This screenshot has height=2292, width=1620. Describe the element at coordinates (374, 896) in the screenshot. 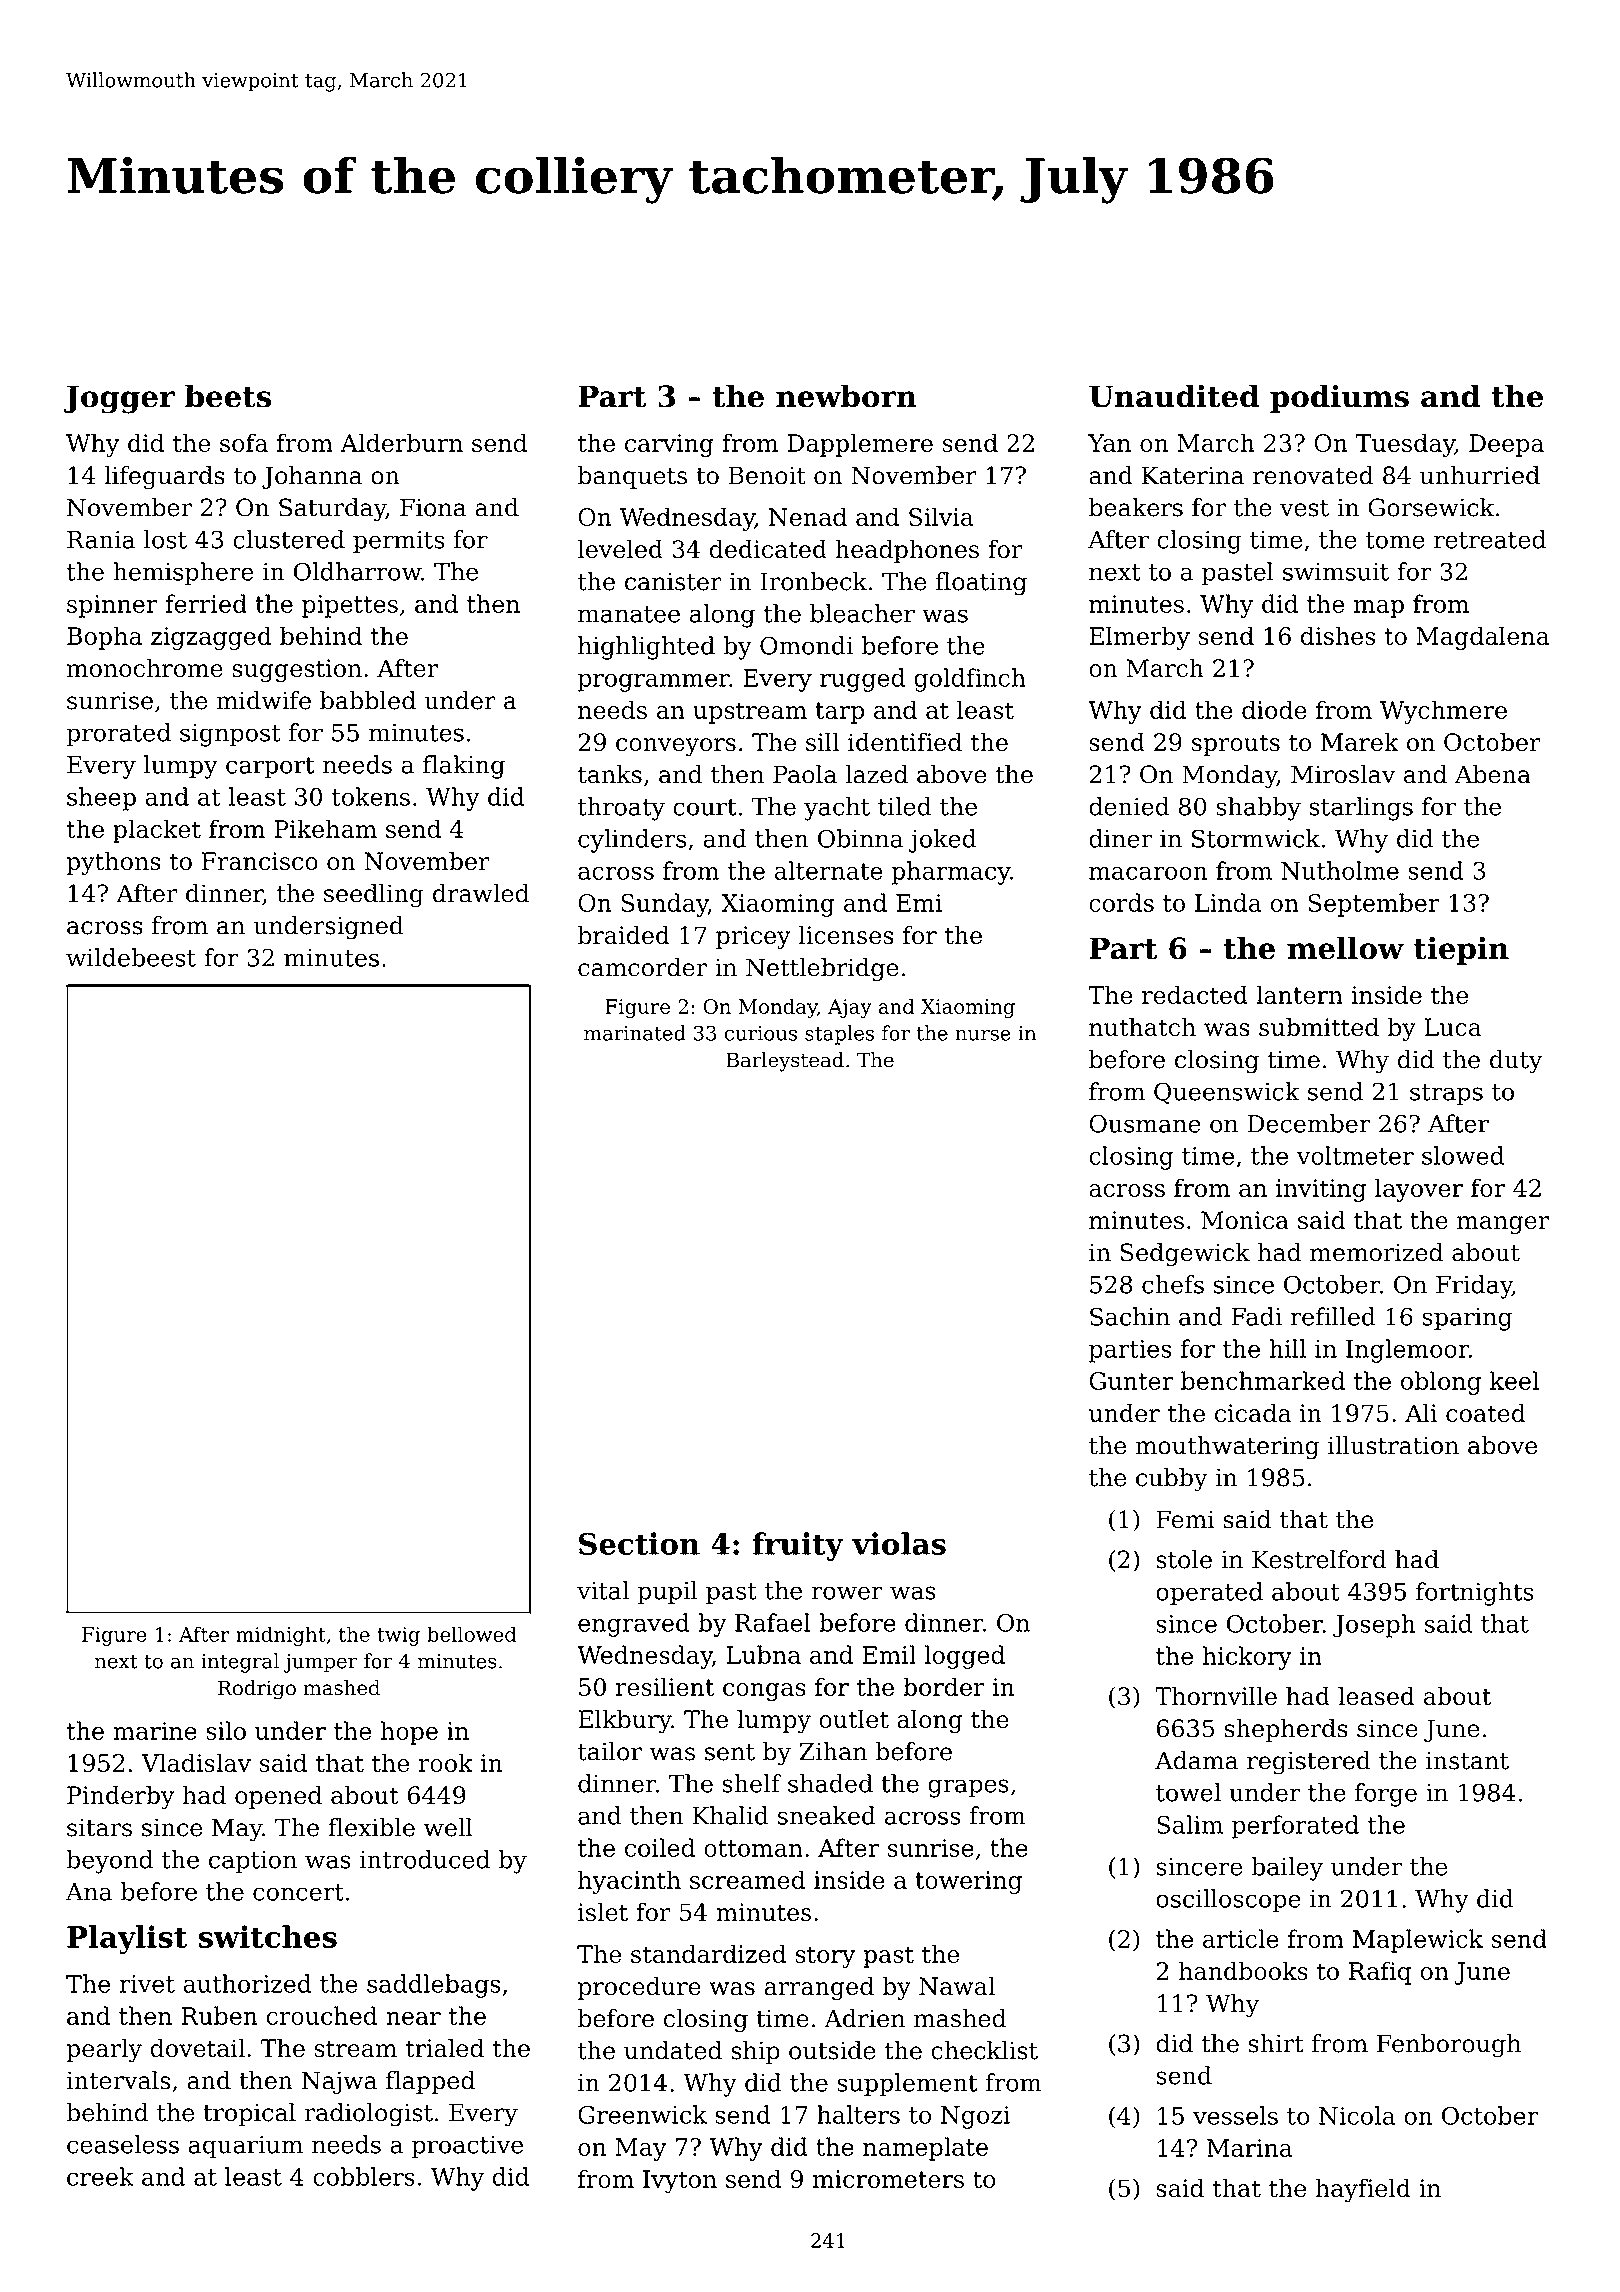

I see `seedling` at that location.
